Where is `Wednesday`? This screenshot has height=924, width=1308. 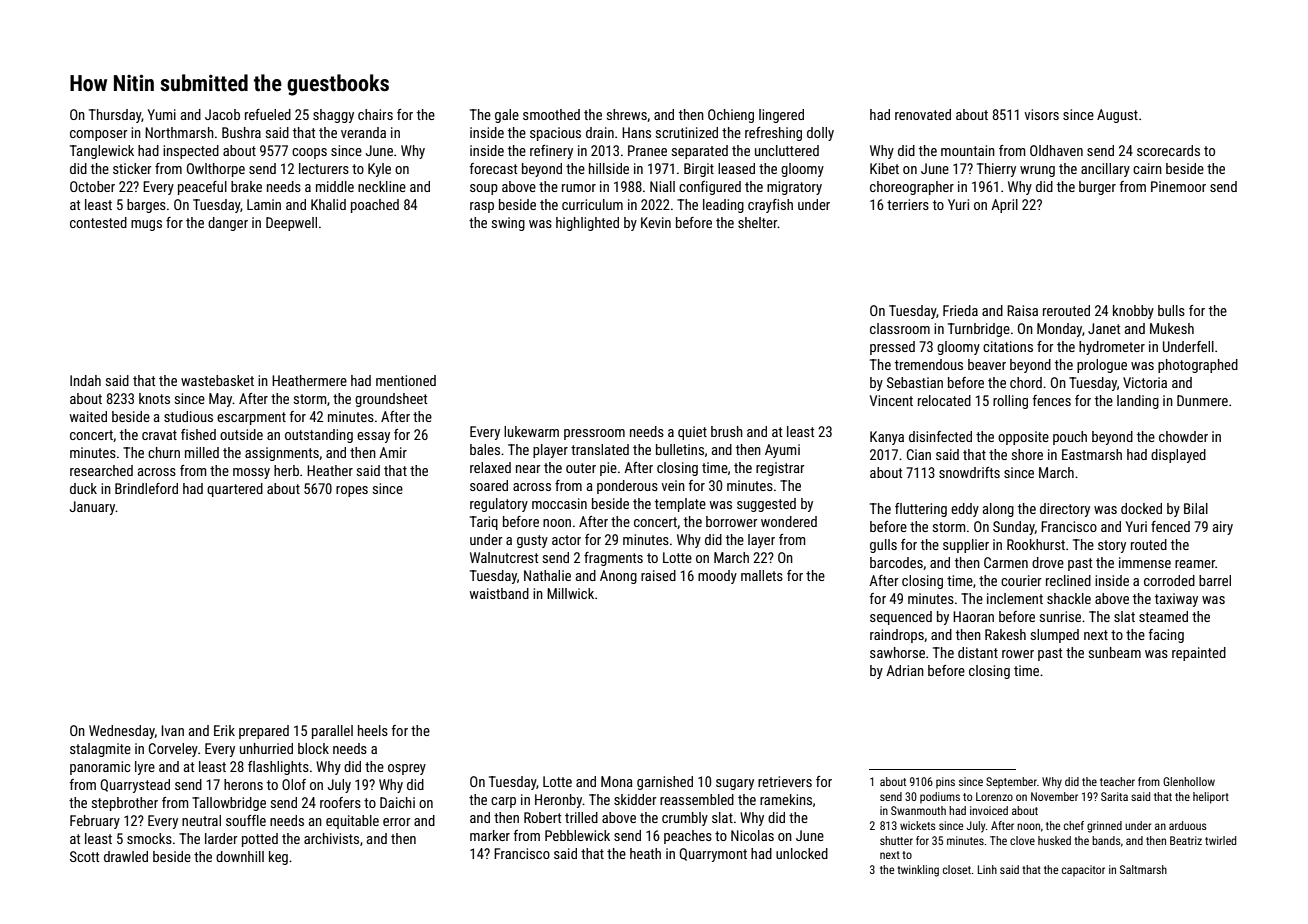 Wednesday is located at coordinates (122, 732).
